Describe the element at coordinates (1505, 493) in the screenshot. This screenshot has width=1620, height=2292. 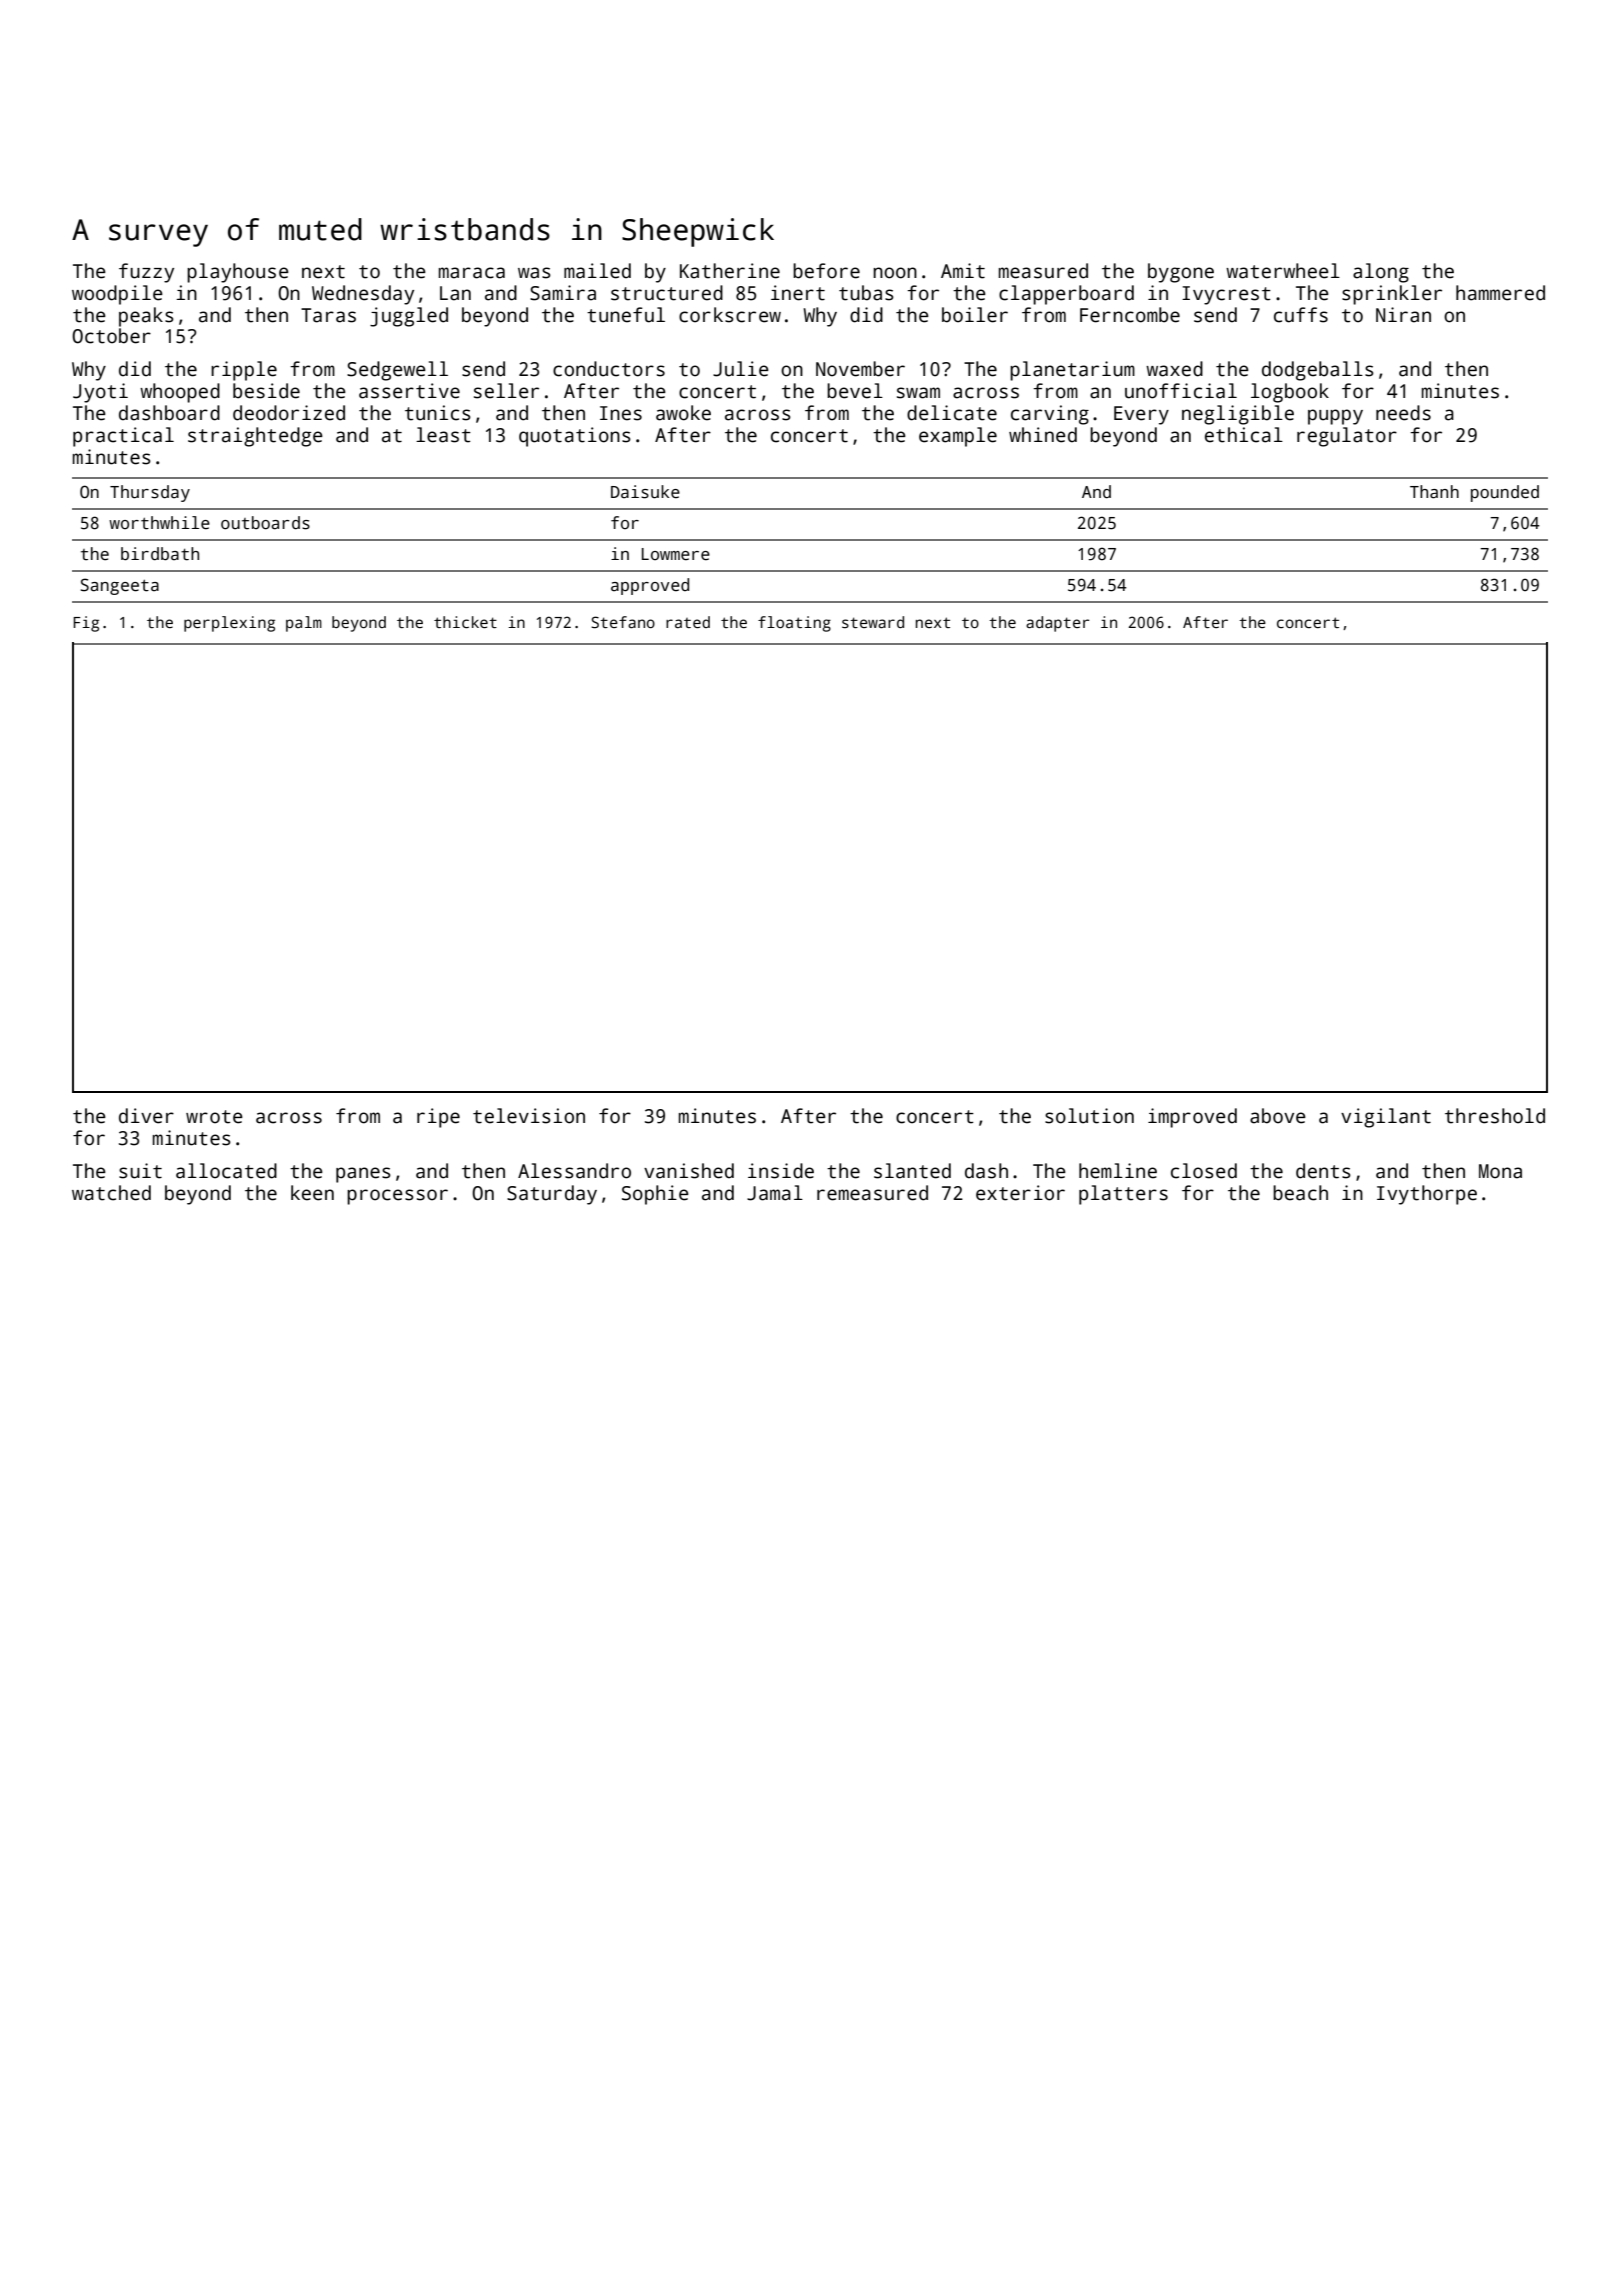
I see `pounded` at that location.
